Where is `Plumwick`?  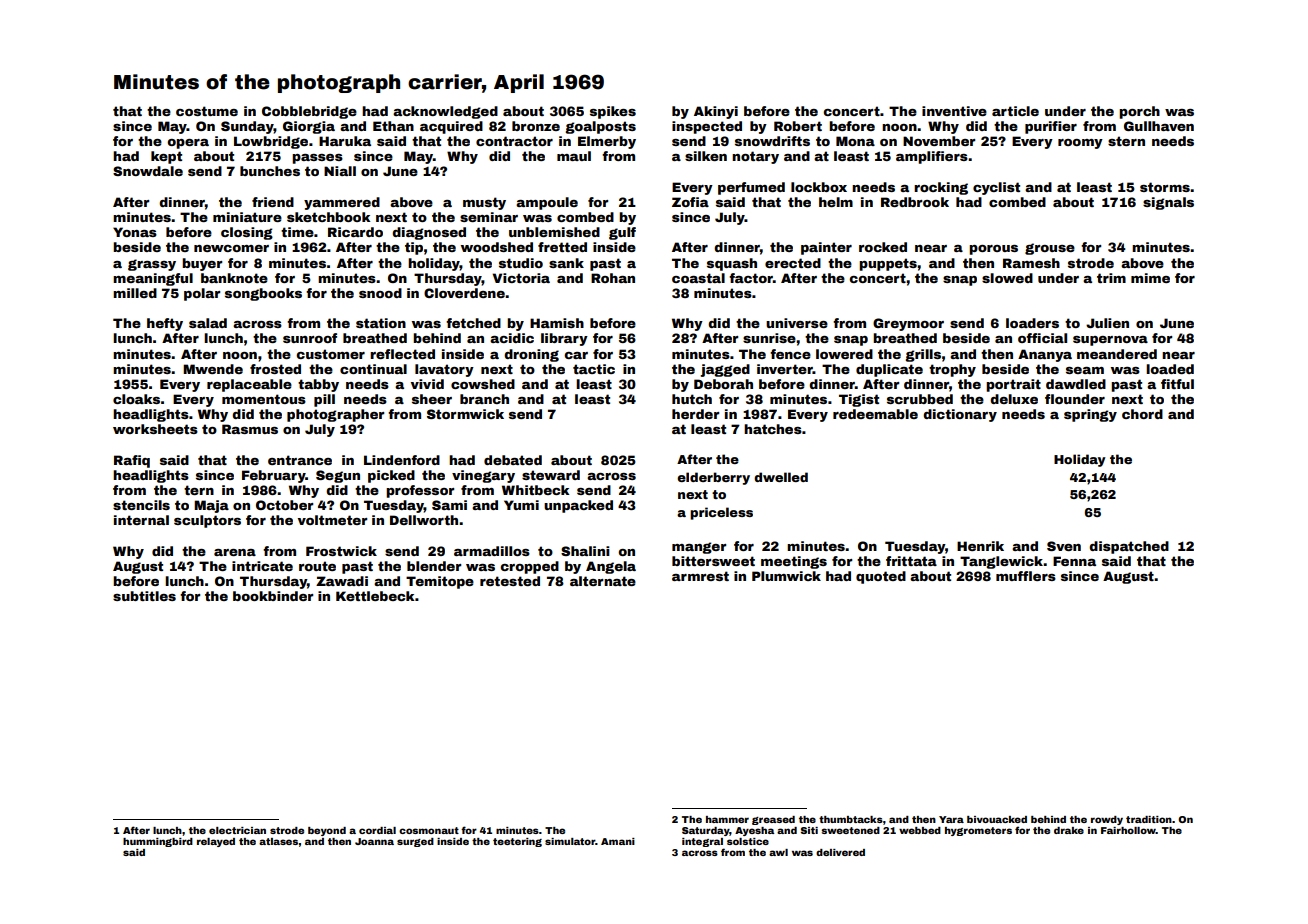
Plumwick is located at coordinates (786, 576).
